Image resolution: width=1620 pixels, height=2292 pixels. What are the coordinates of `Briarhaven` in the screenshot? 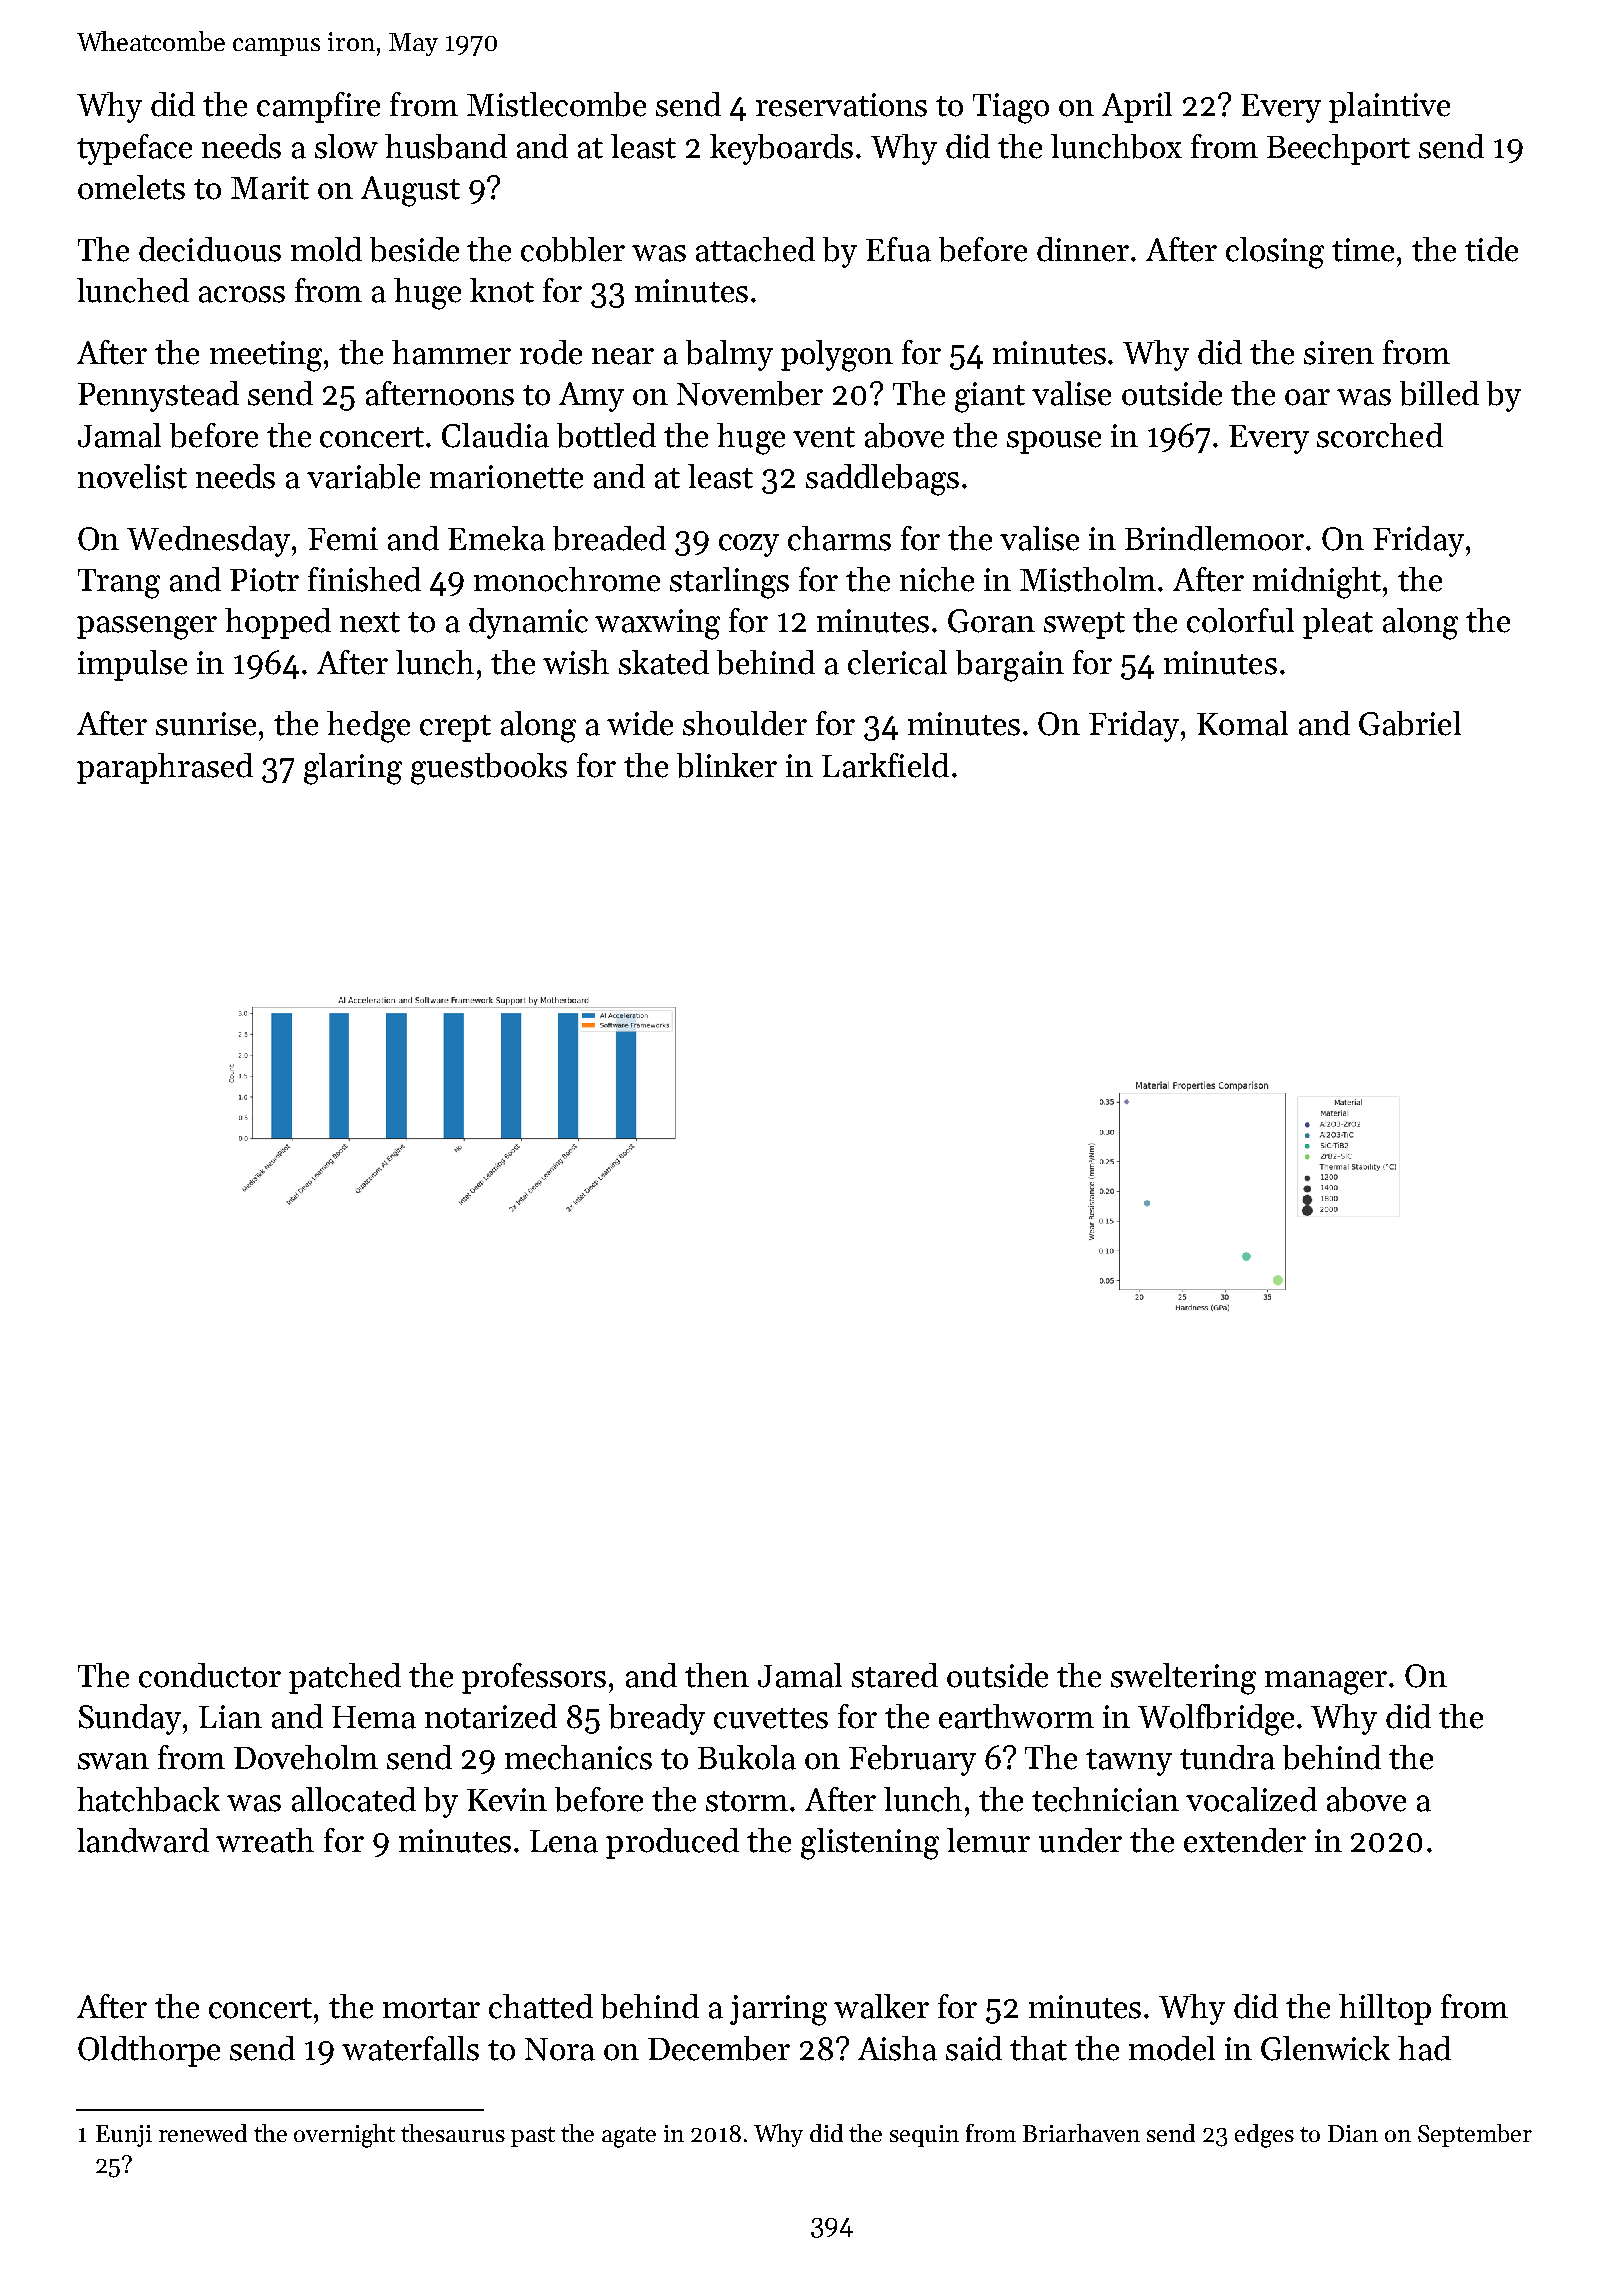 It's located at (1081, 2133).
